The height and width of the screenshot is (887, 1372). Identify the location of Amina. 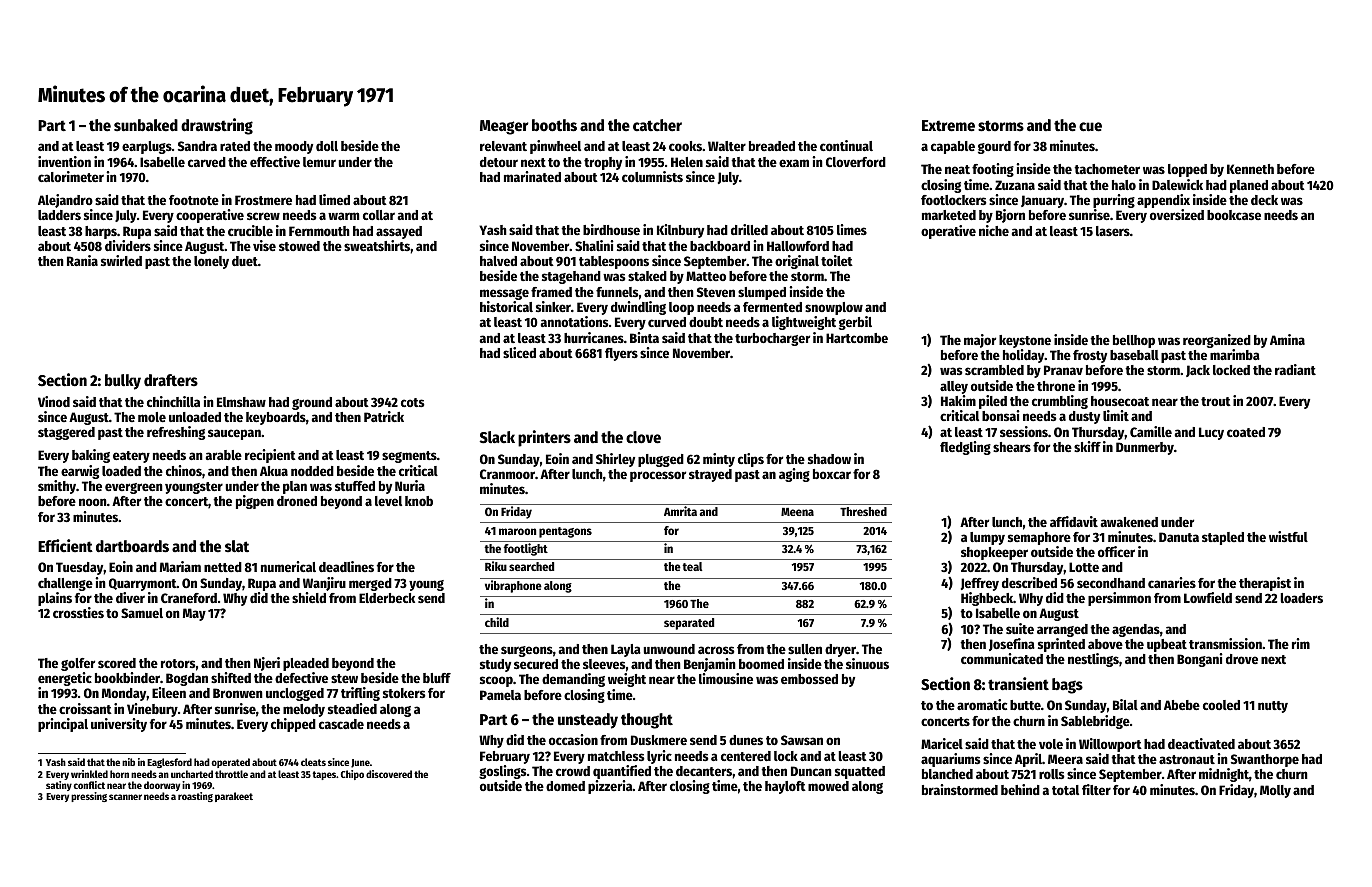
(1287, 339).
